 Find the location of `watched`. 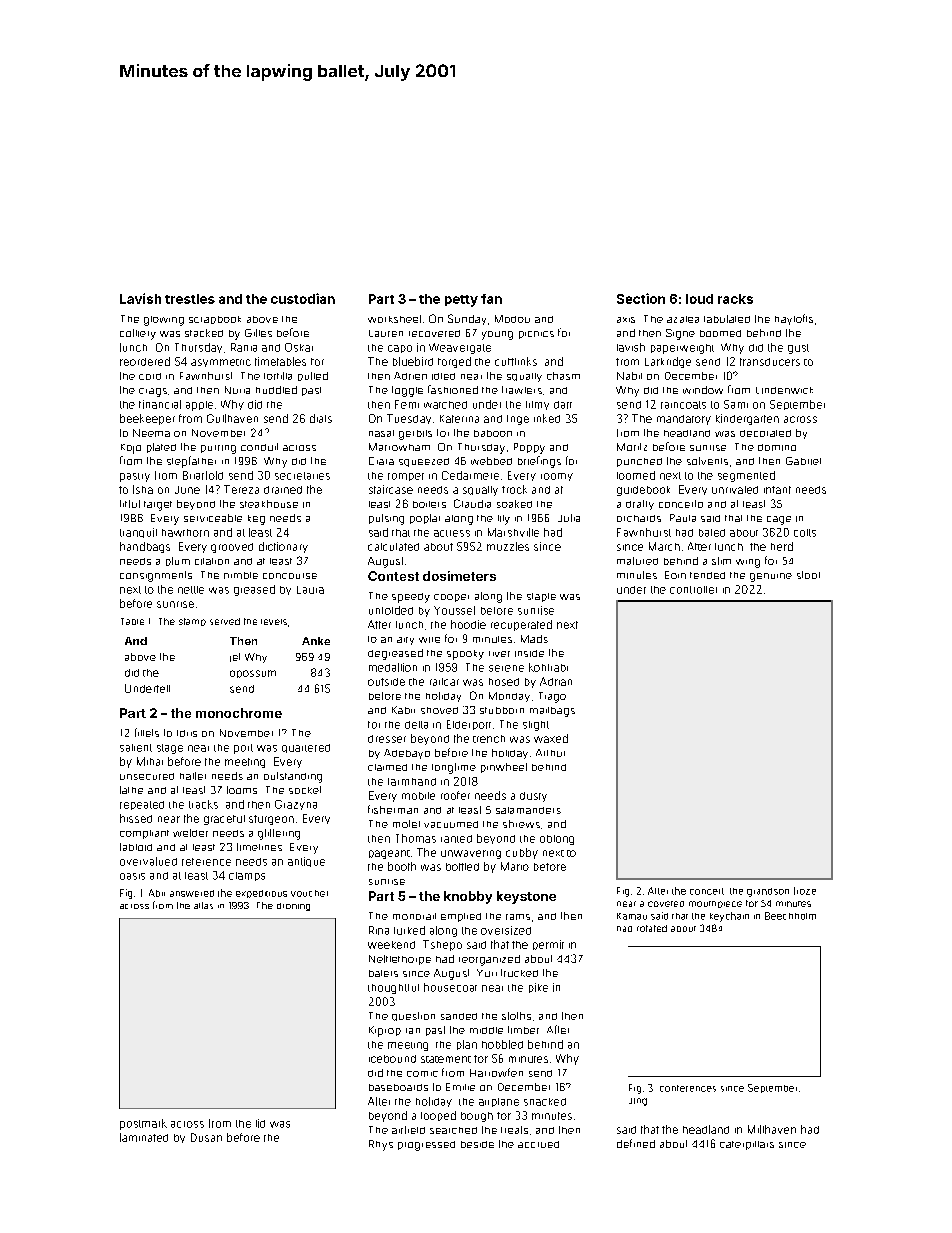

watched is located at coordinates (445, 405).
